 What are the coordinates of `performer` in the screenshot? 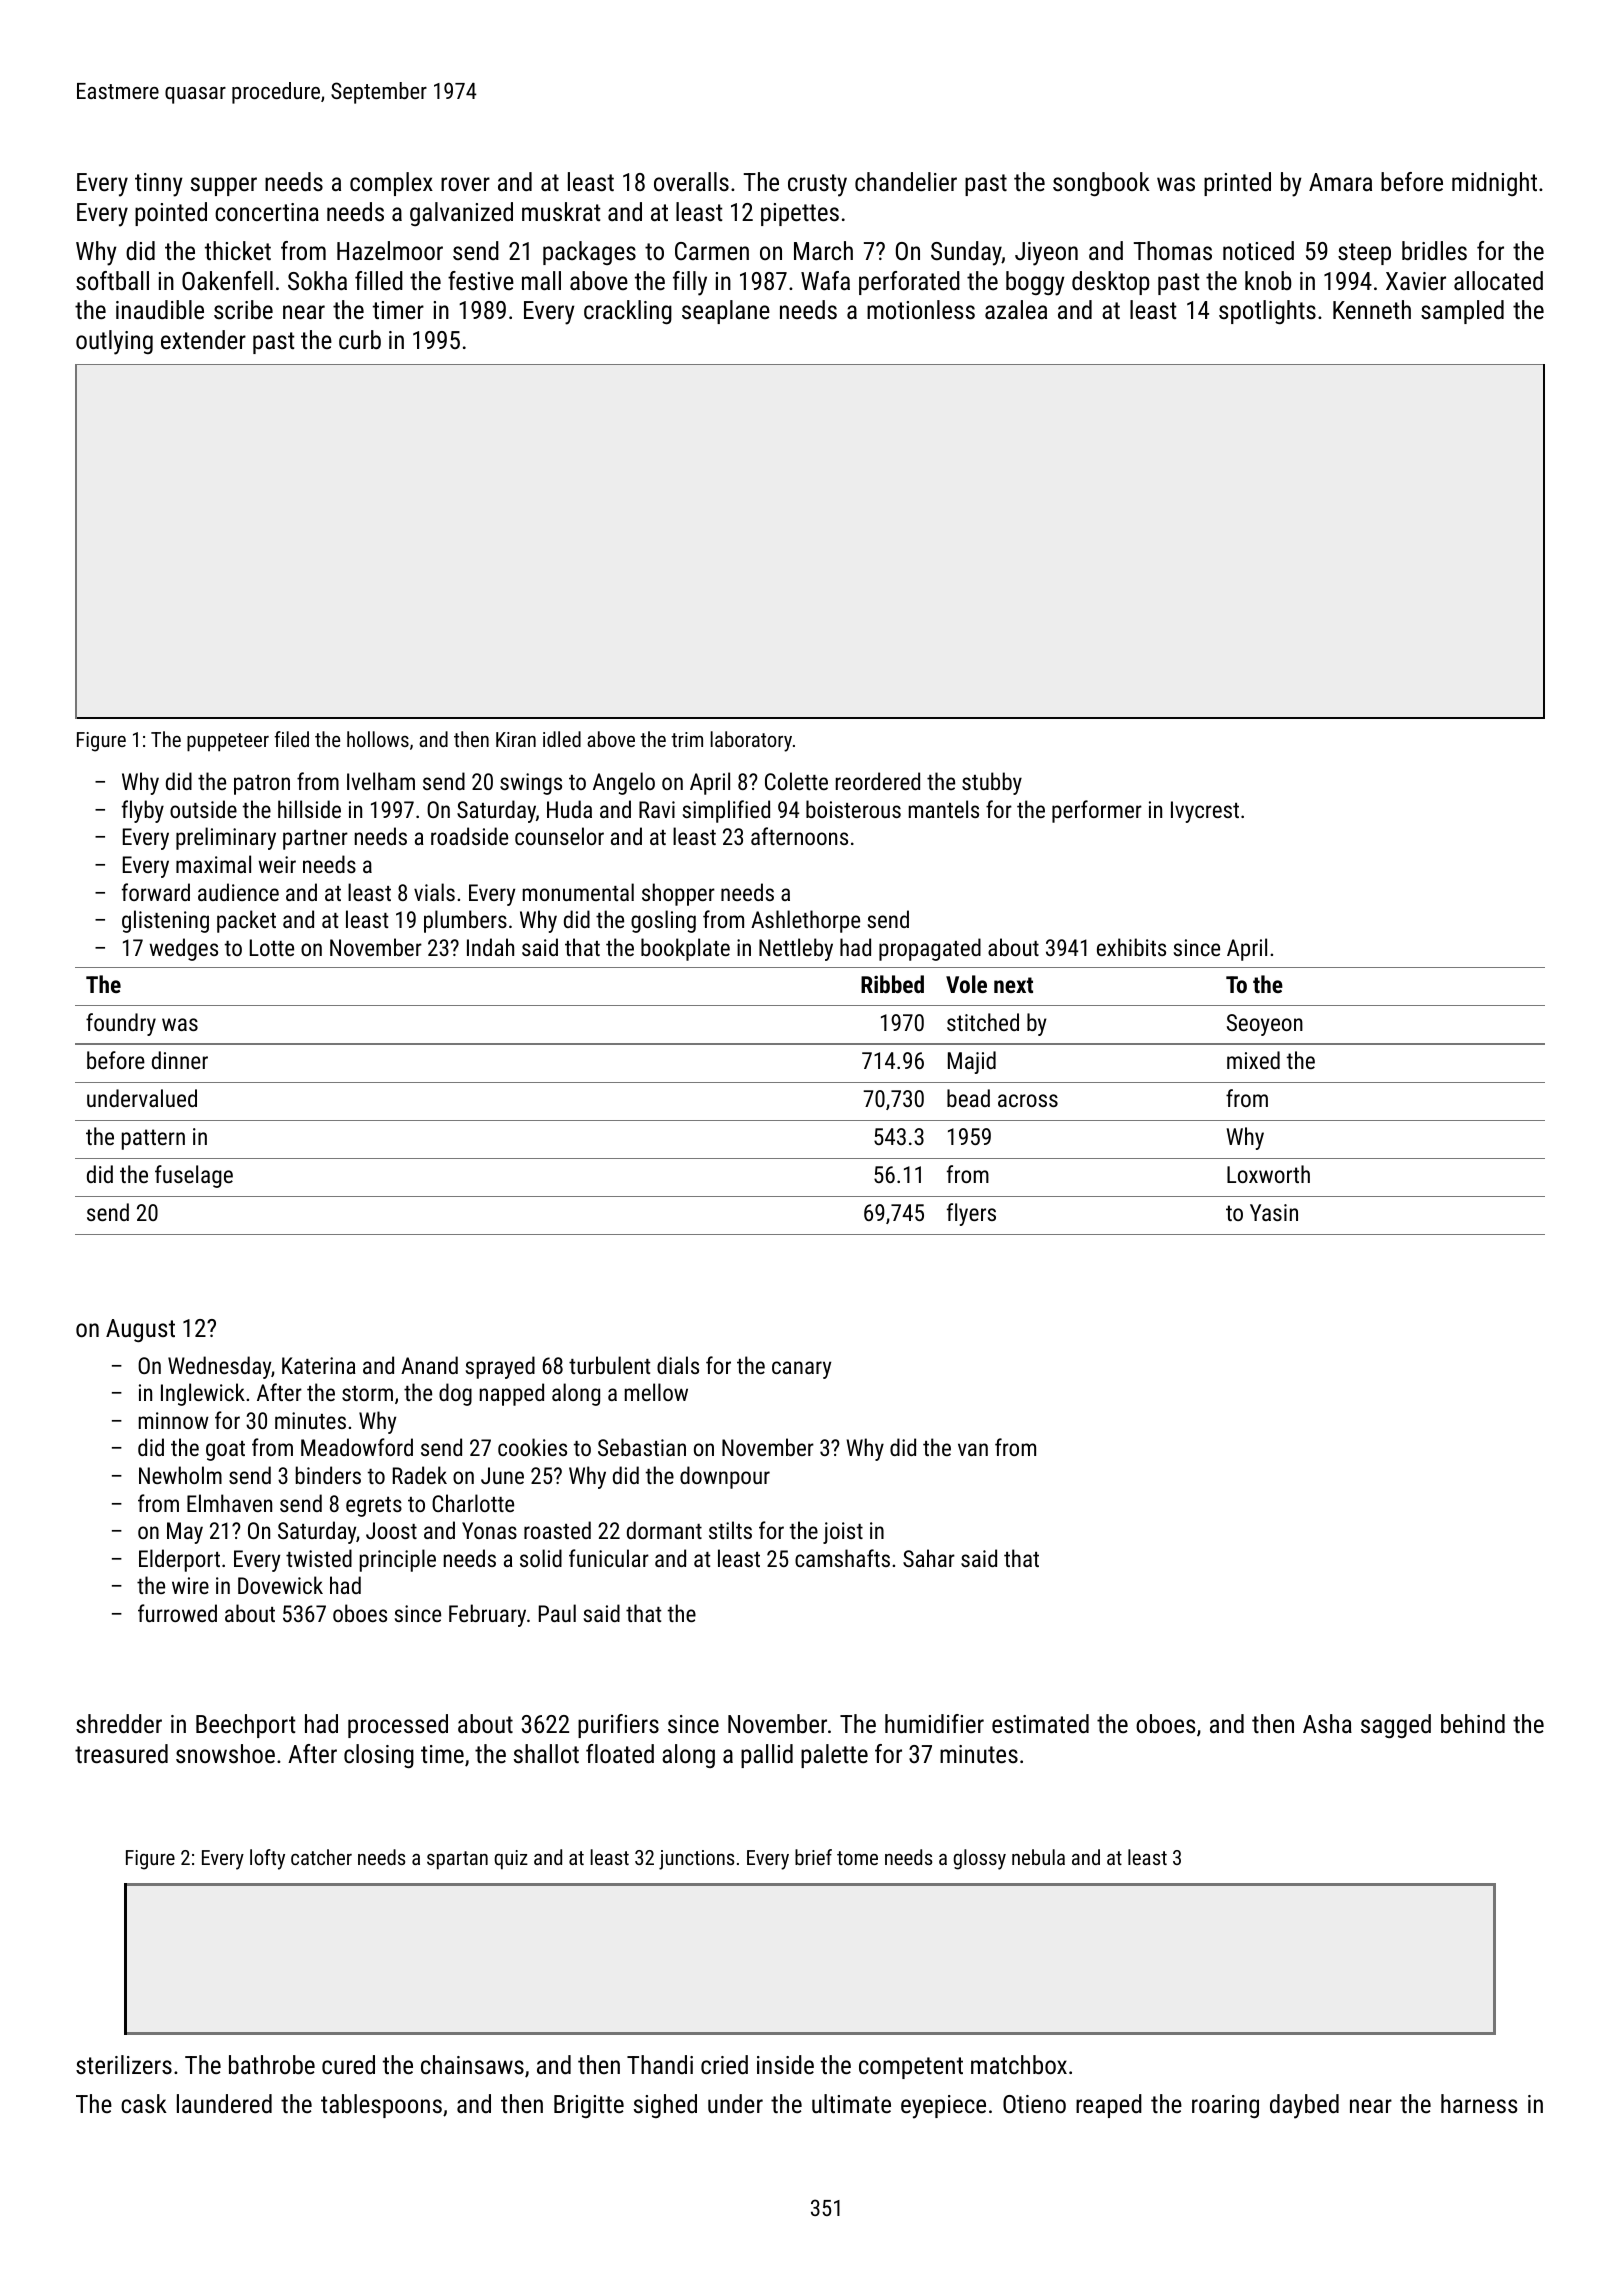 It's located at (1097, 811).
